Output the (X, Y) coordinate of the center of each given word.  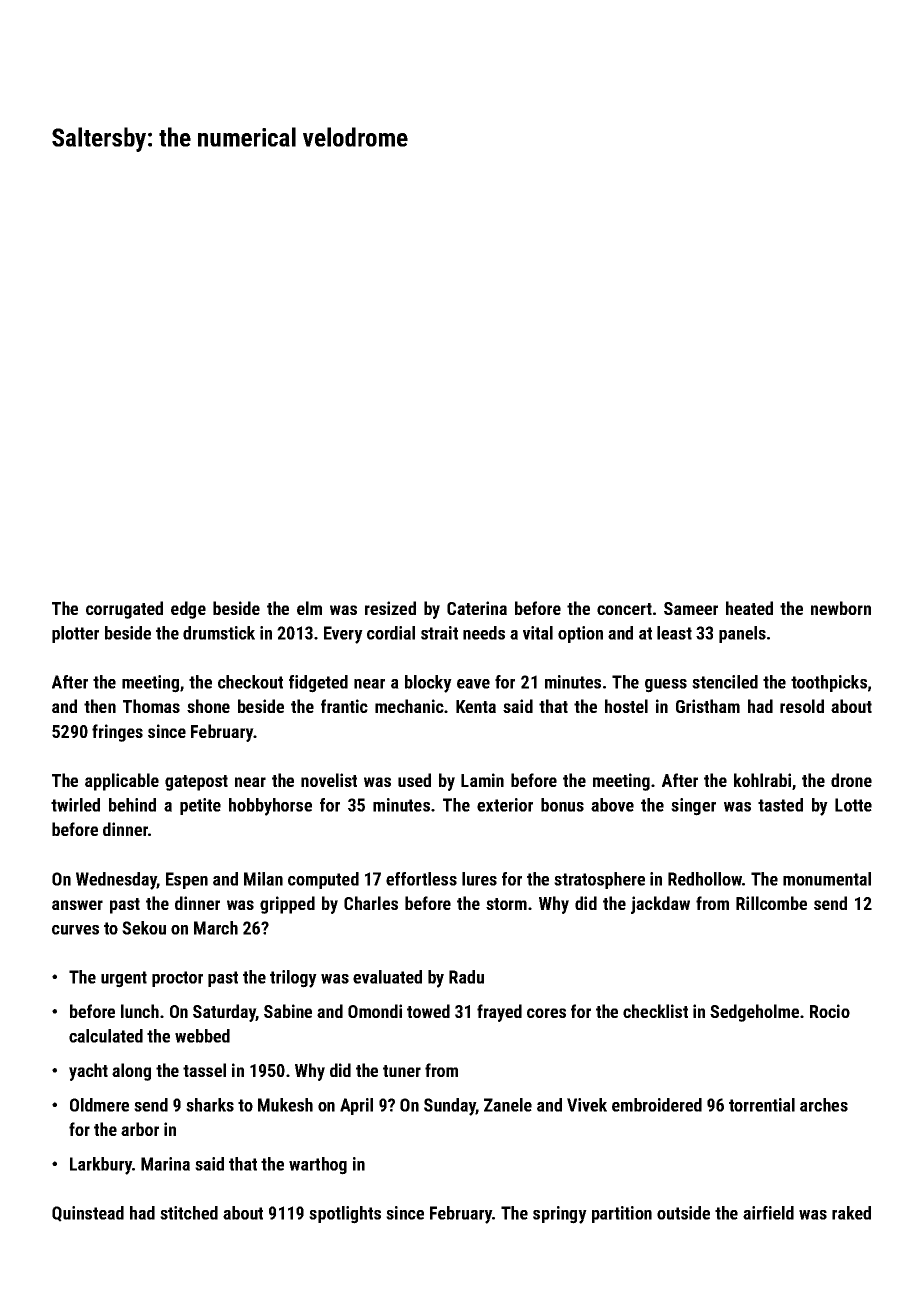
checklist (655, 1011)
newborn (841, 608)
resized (390, 608)
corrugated (124, 610)
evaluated (387, 977)
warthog (318, 1166)
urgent (124, 979)
